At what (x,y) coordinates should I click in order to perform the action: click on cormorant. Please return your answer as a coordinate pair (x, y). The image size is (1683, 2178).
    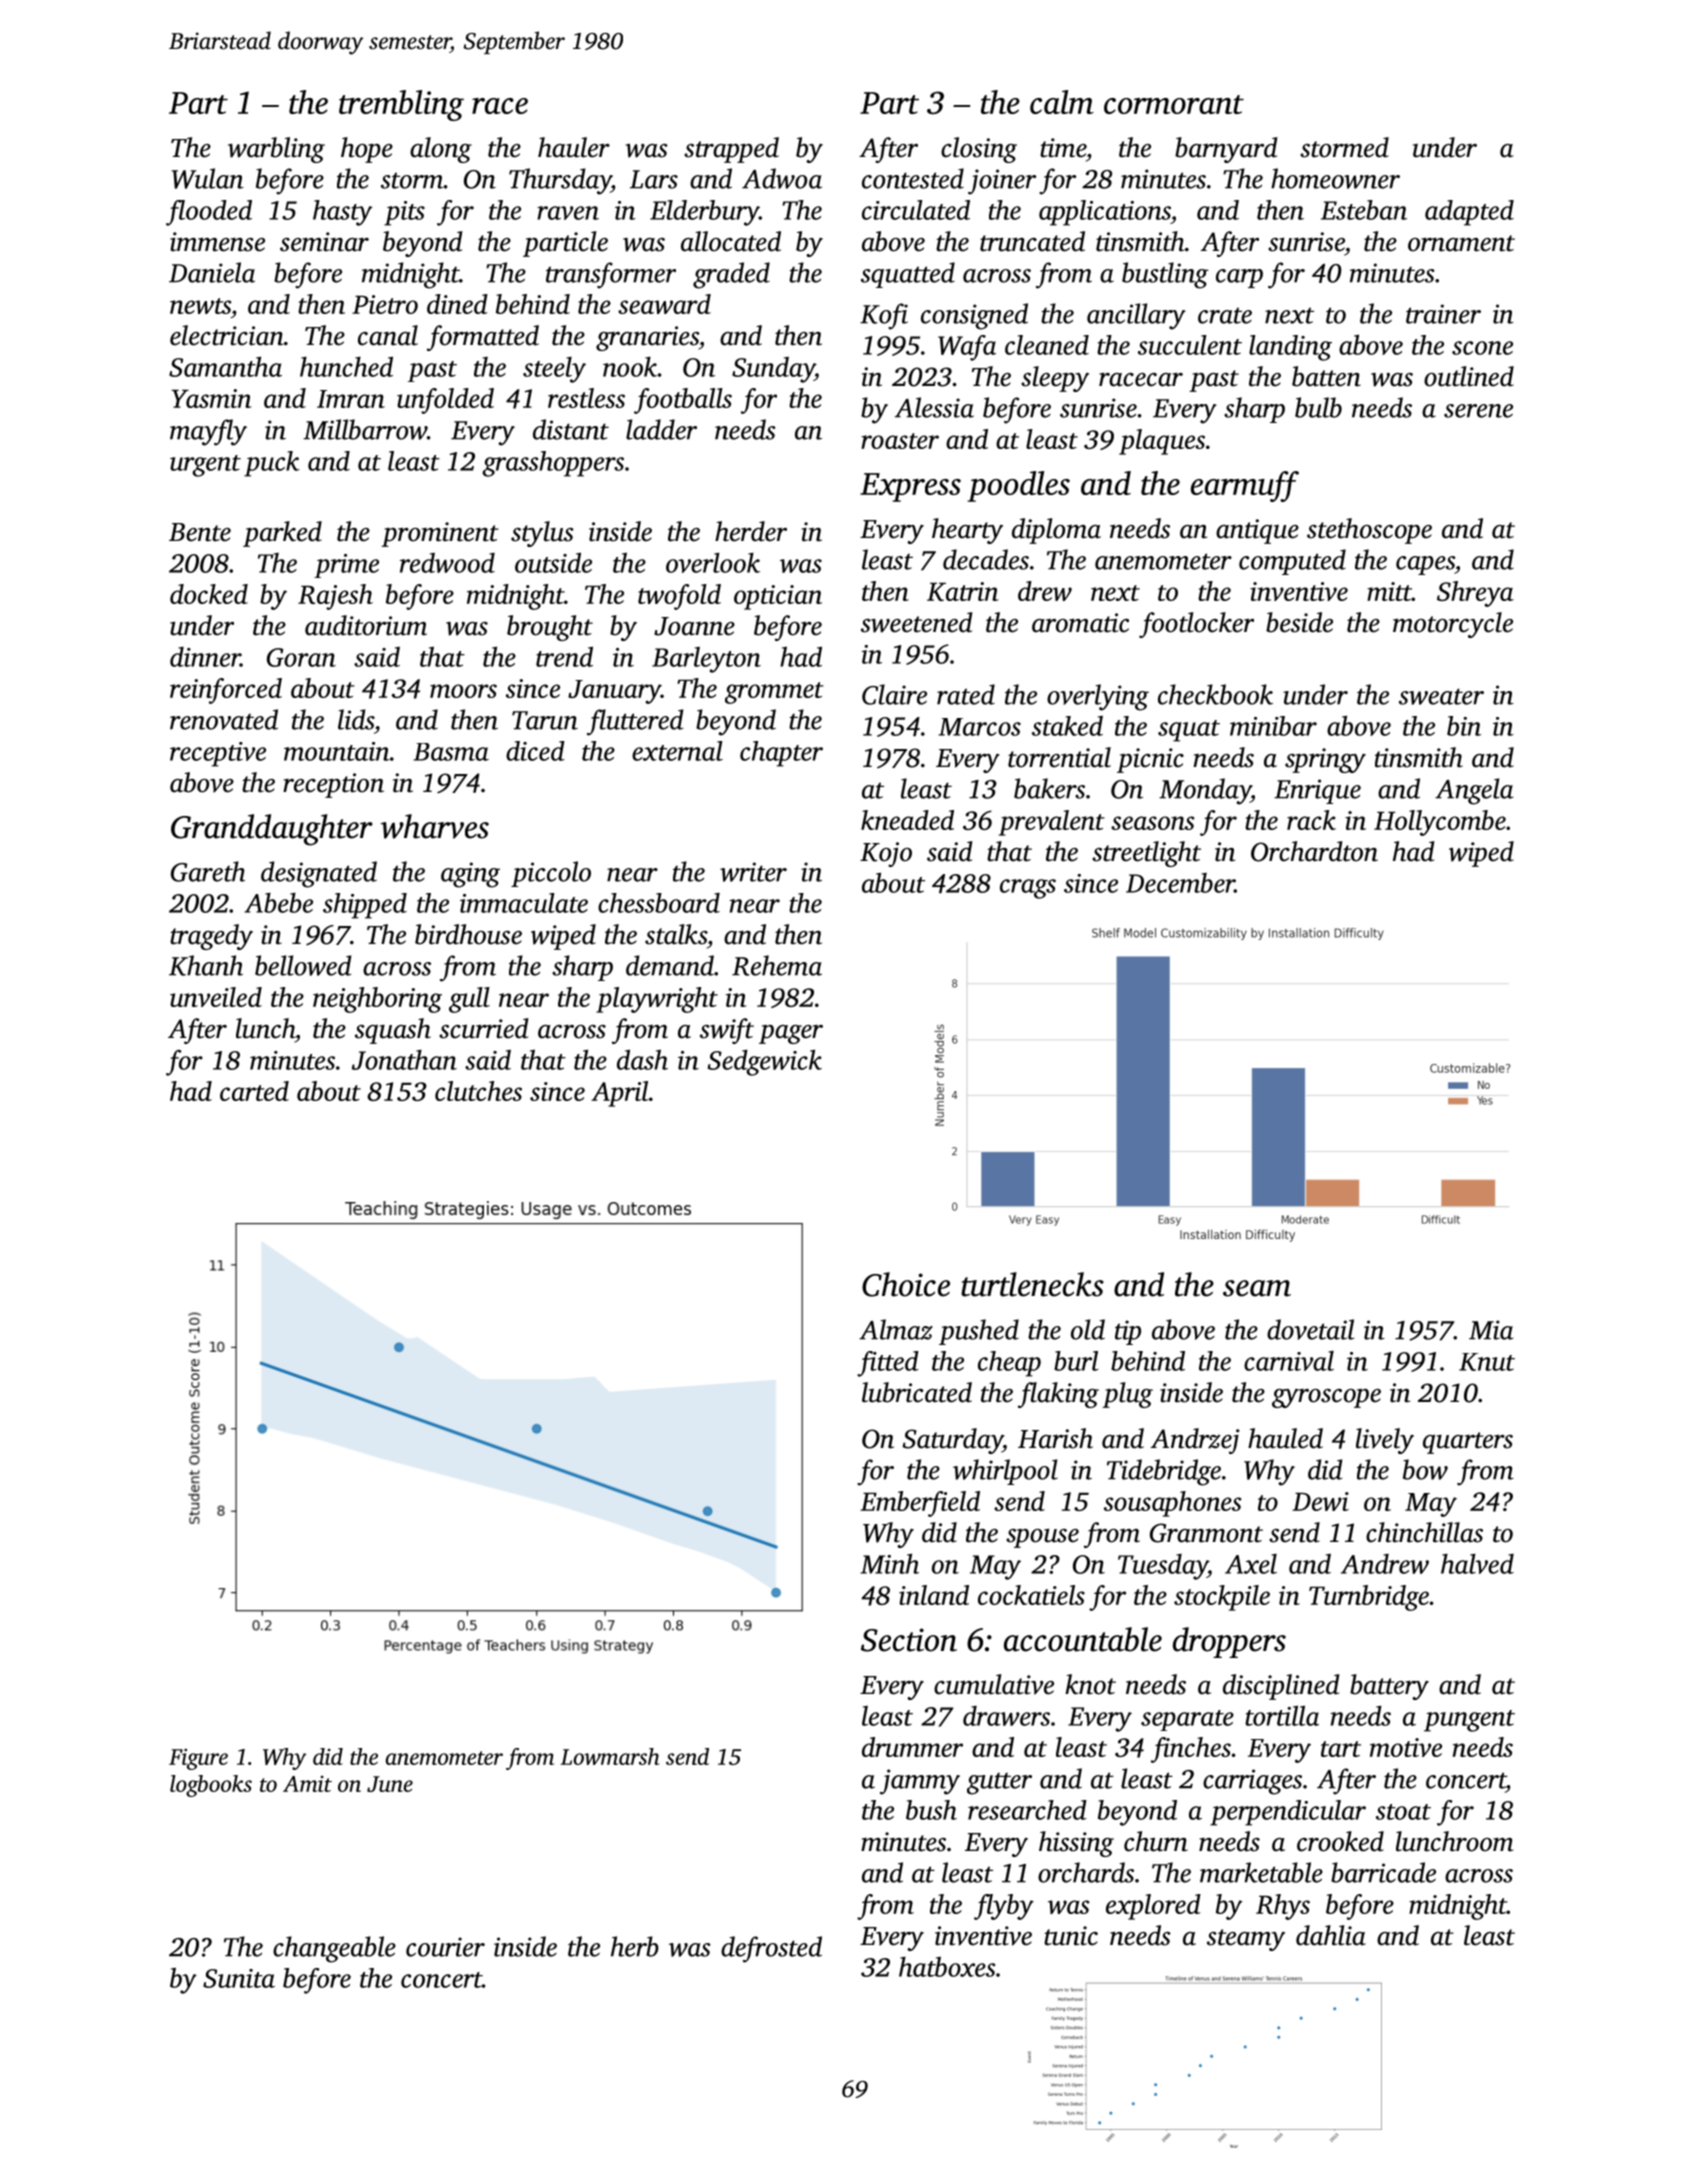
    Looking at the image, I should click on (1174, 104).
